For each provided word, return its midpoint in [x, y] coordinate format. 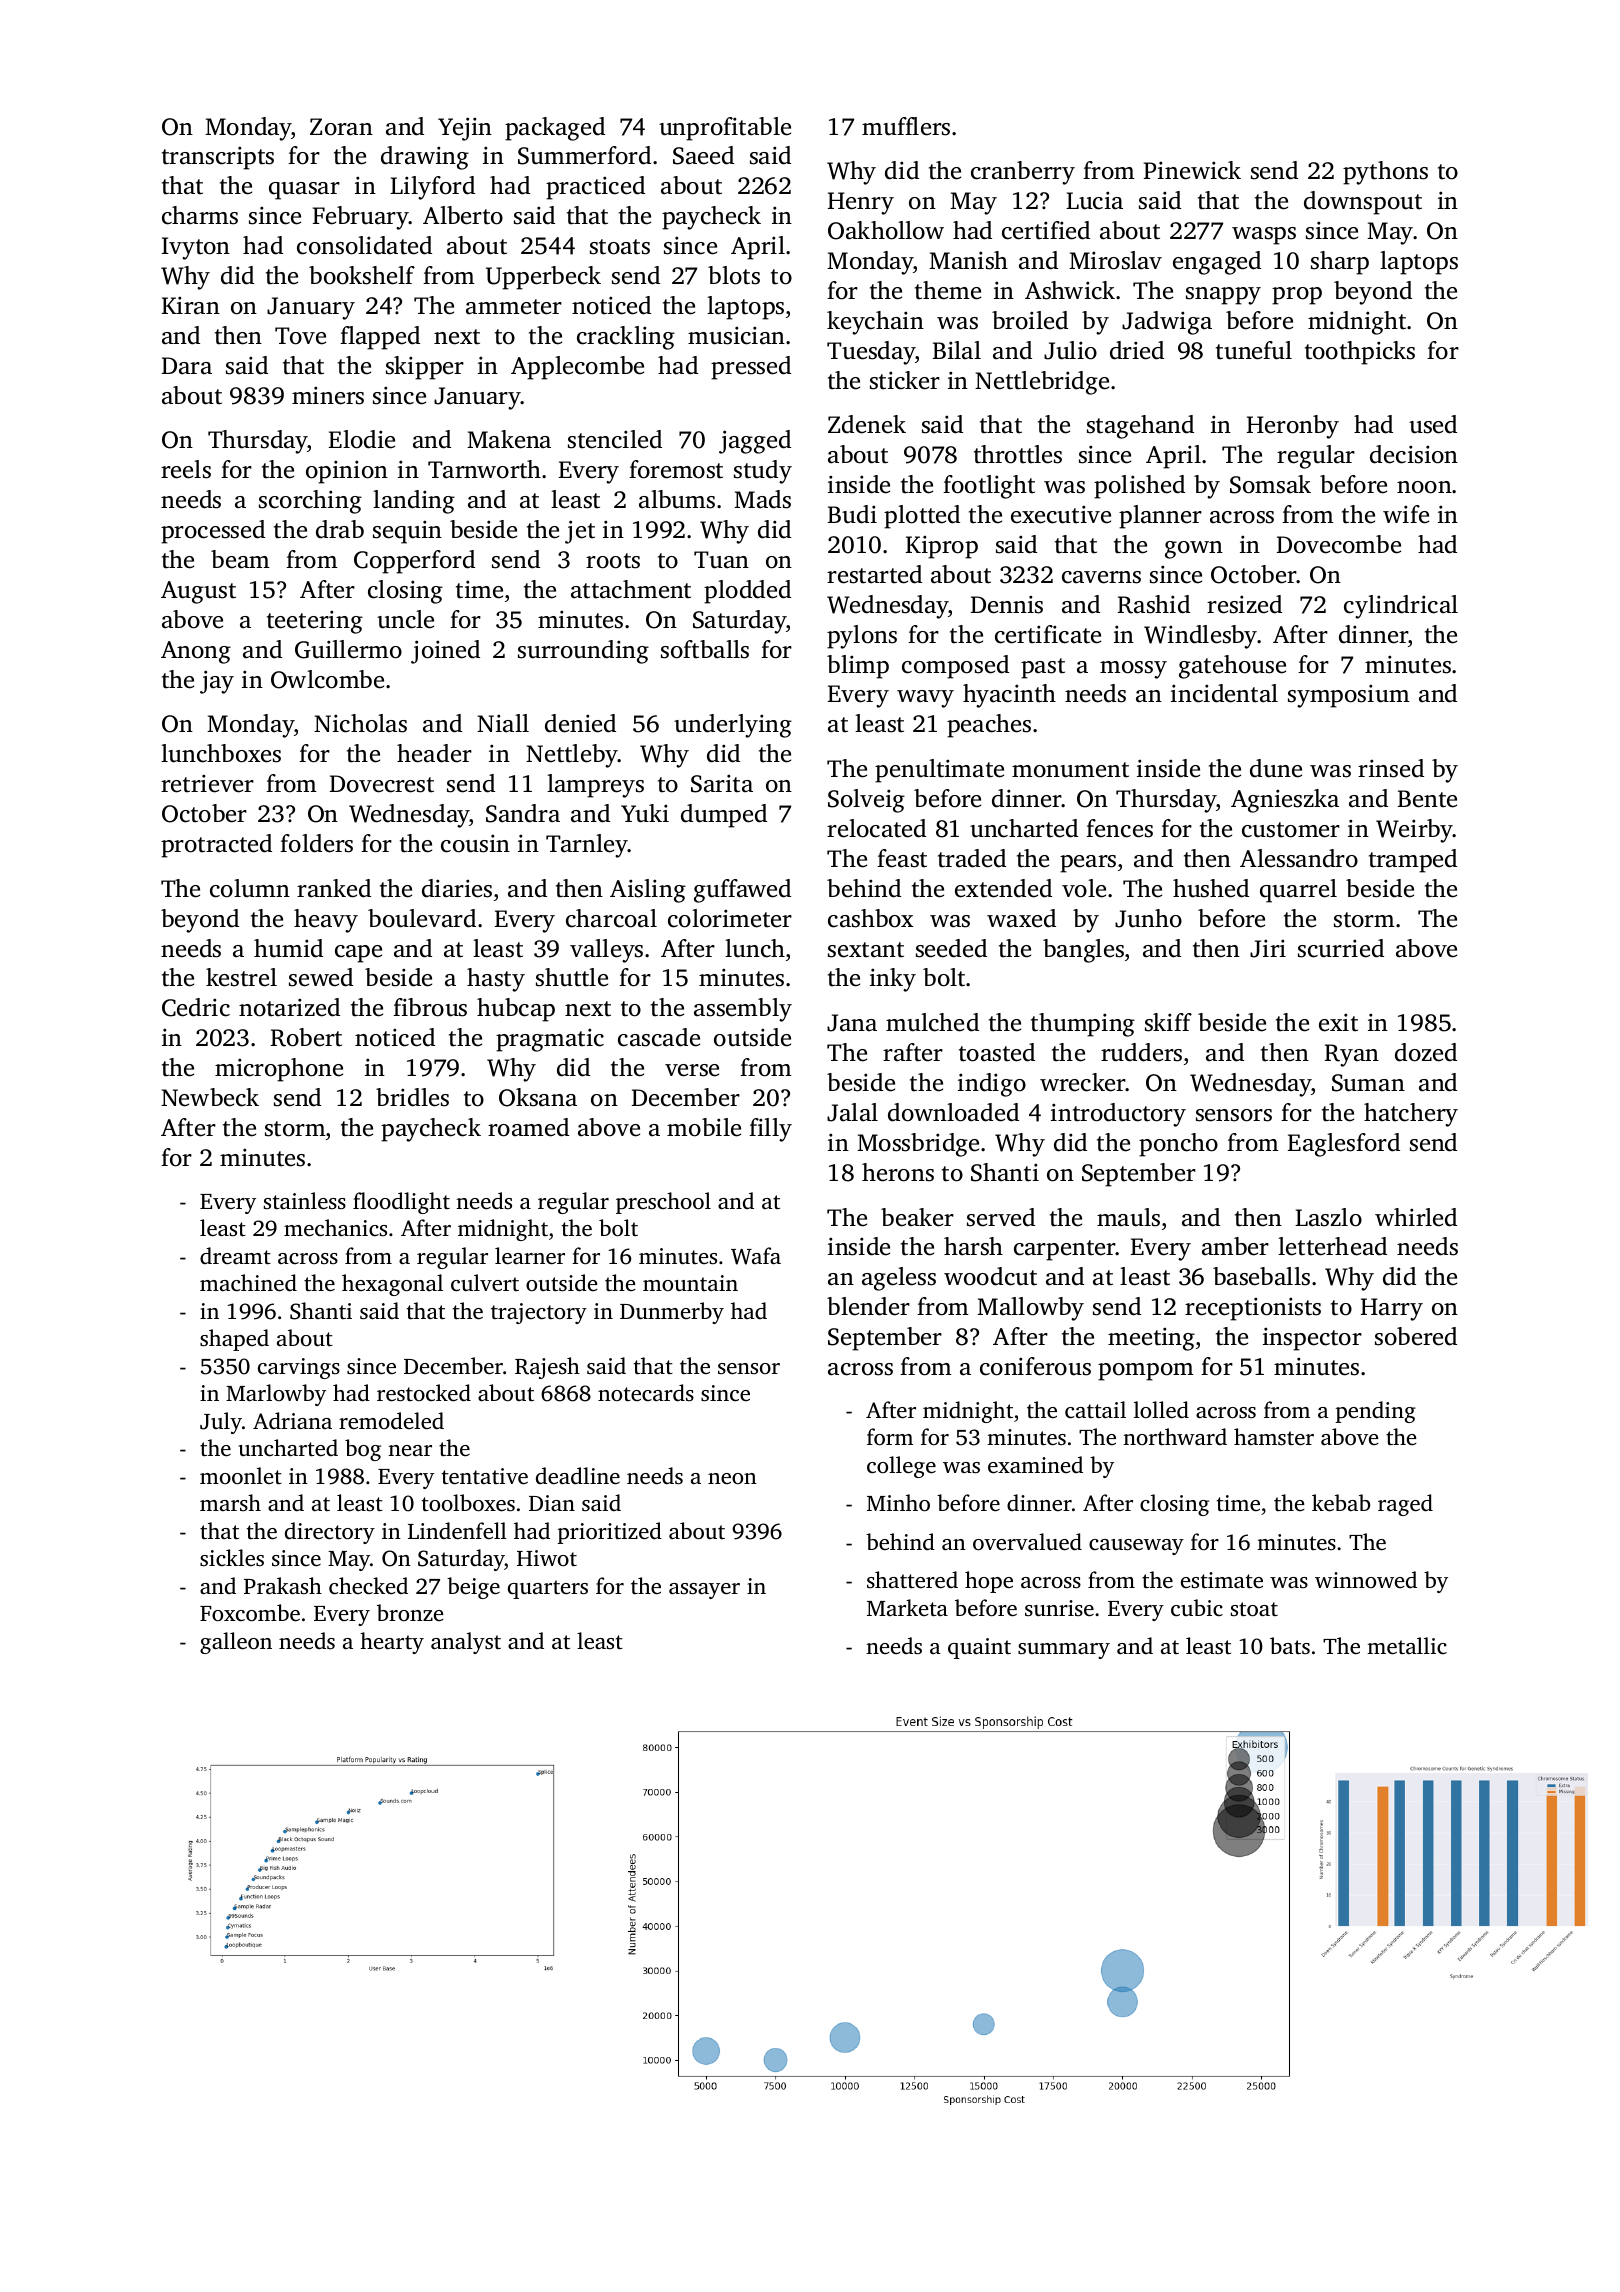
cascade [659, 1037]
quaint [979, 1648]
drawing [425, 158]
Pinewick [1192, 170]
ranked [334, 888]
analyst [466, 1643]
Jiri [1268, 948]
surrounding [583, 652]
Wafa [756, 1256]
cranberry [1023, 173]
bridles [412, 1097]
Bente [1427, 799]
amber [1235, 1246]
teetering [315, 622]
